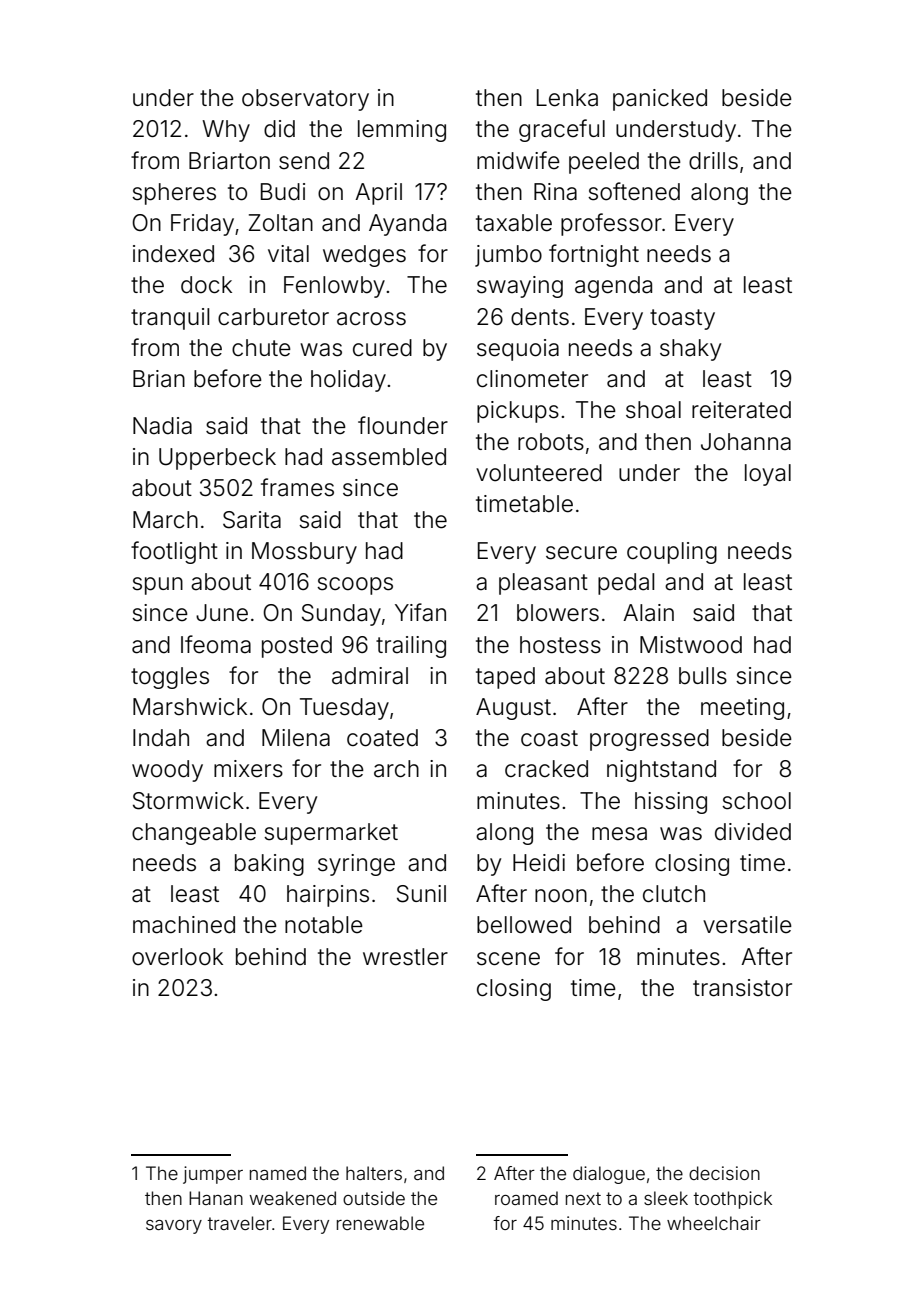 The width and height of the page is (924, 1311). What do you see at coordinates (162, 426) in the page?
I see `Nadia` at bounding box center [162, 426].
